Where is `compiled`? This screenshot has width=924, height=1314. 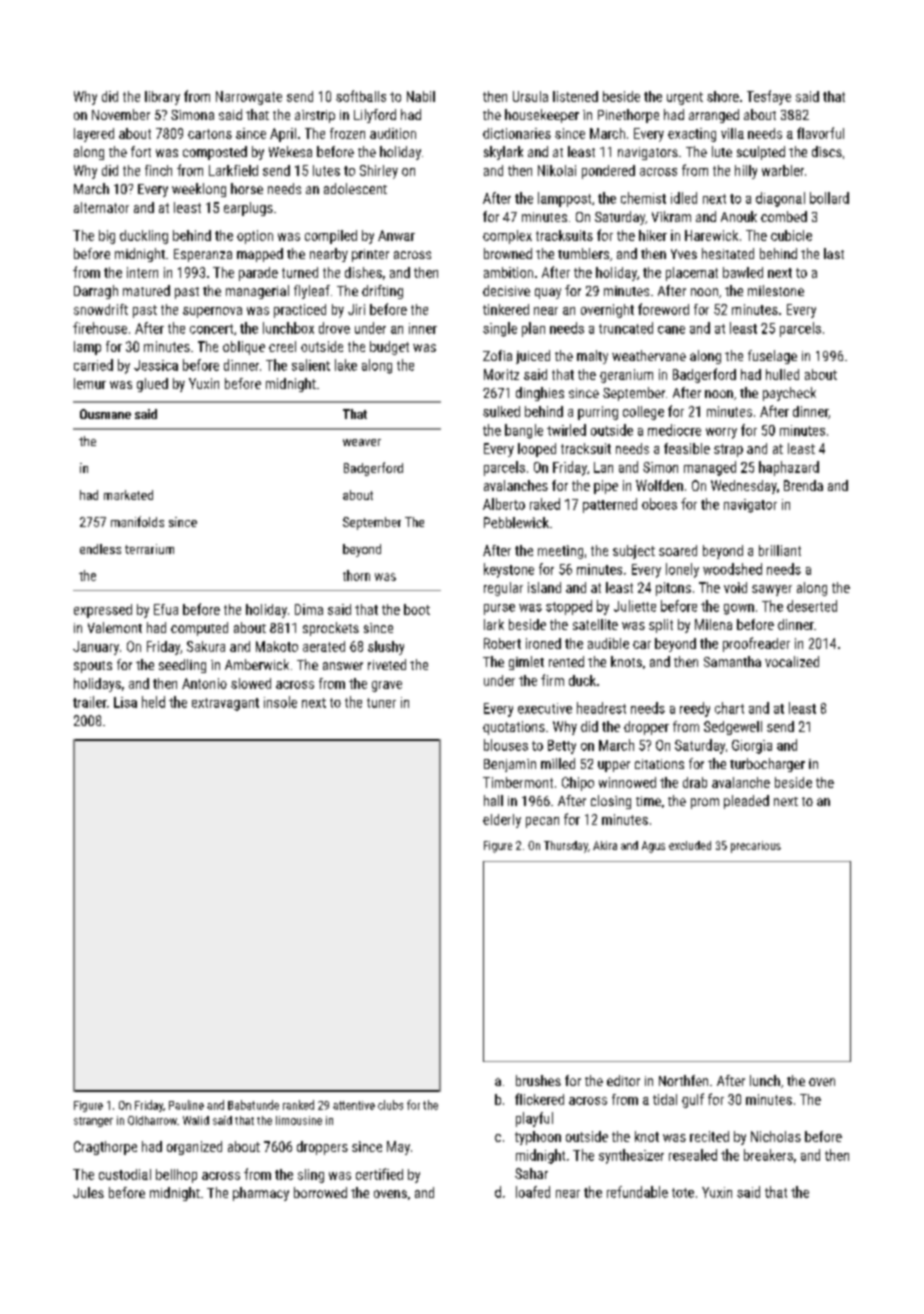 compiled is located at coordinates (331, 237).
